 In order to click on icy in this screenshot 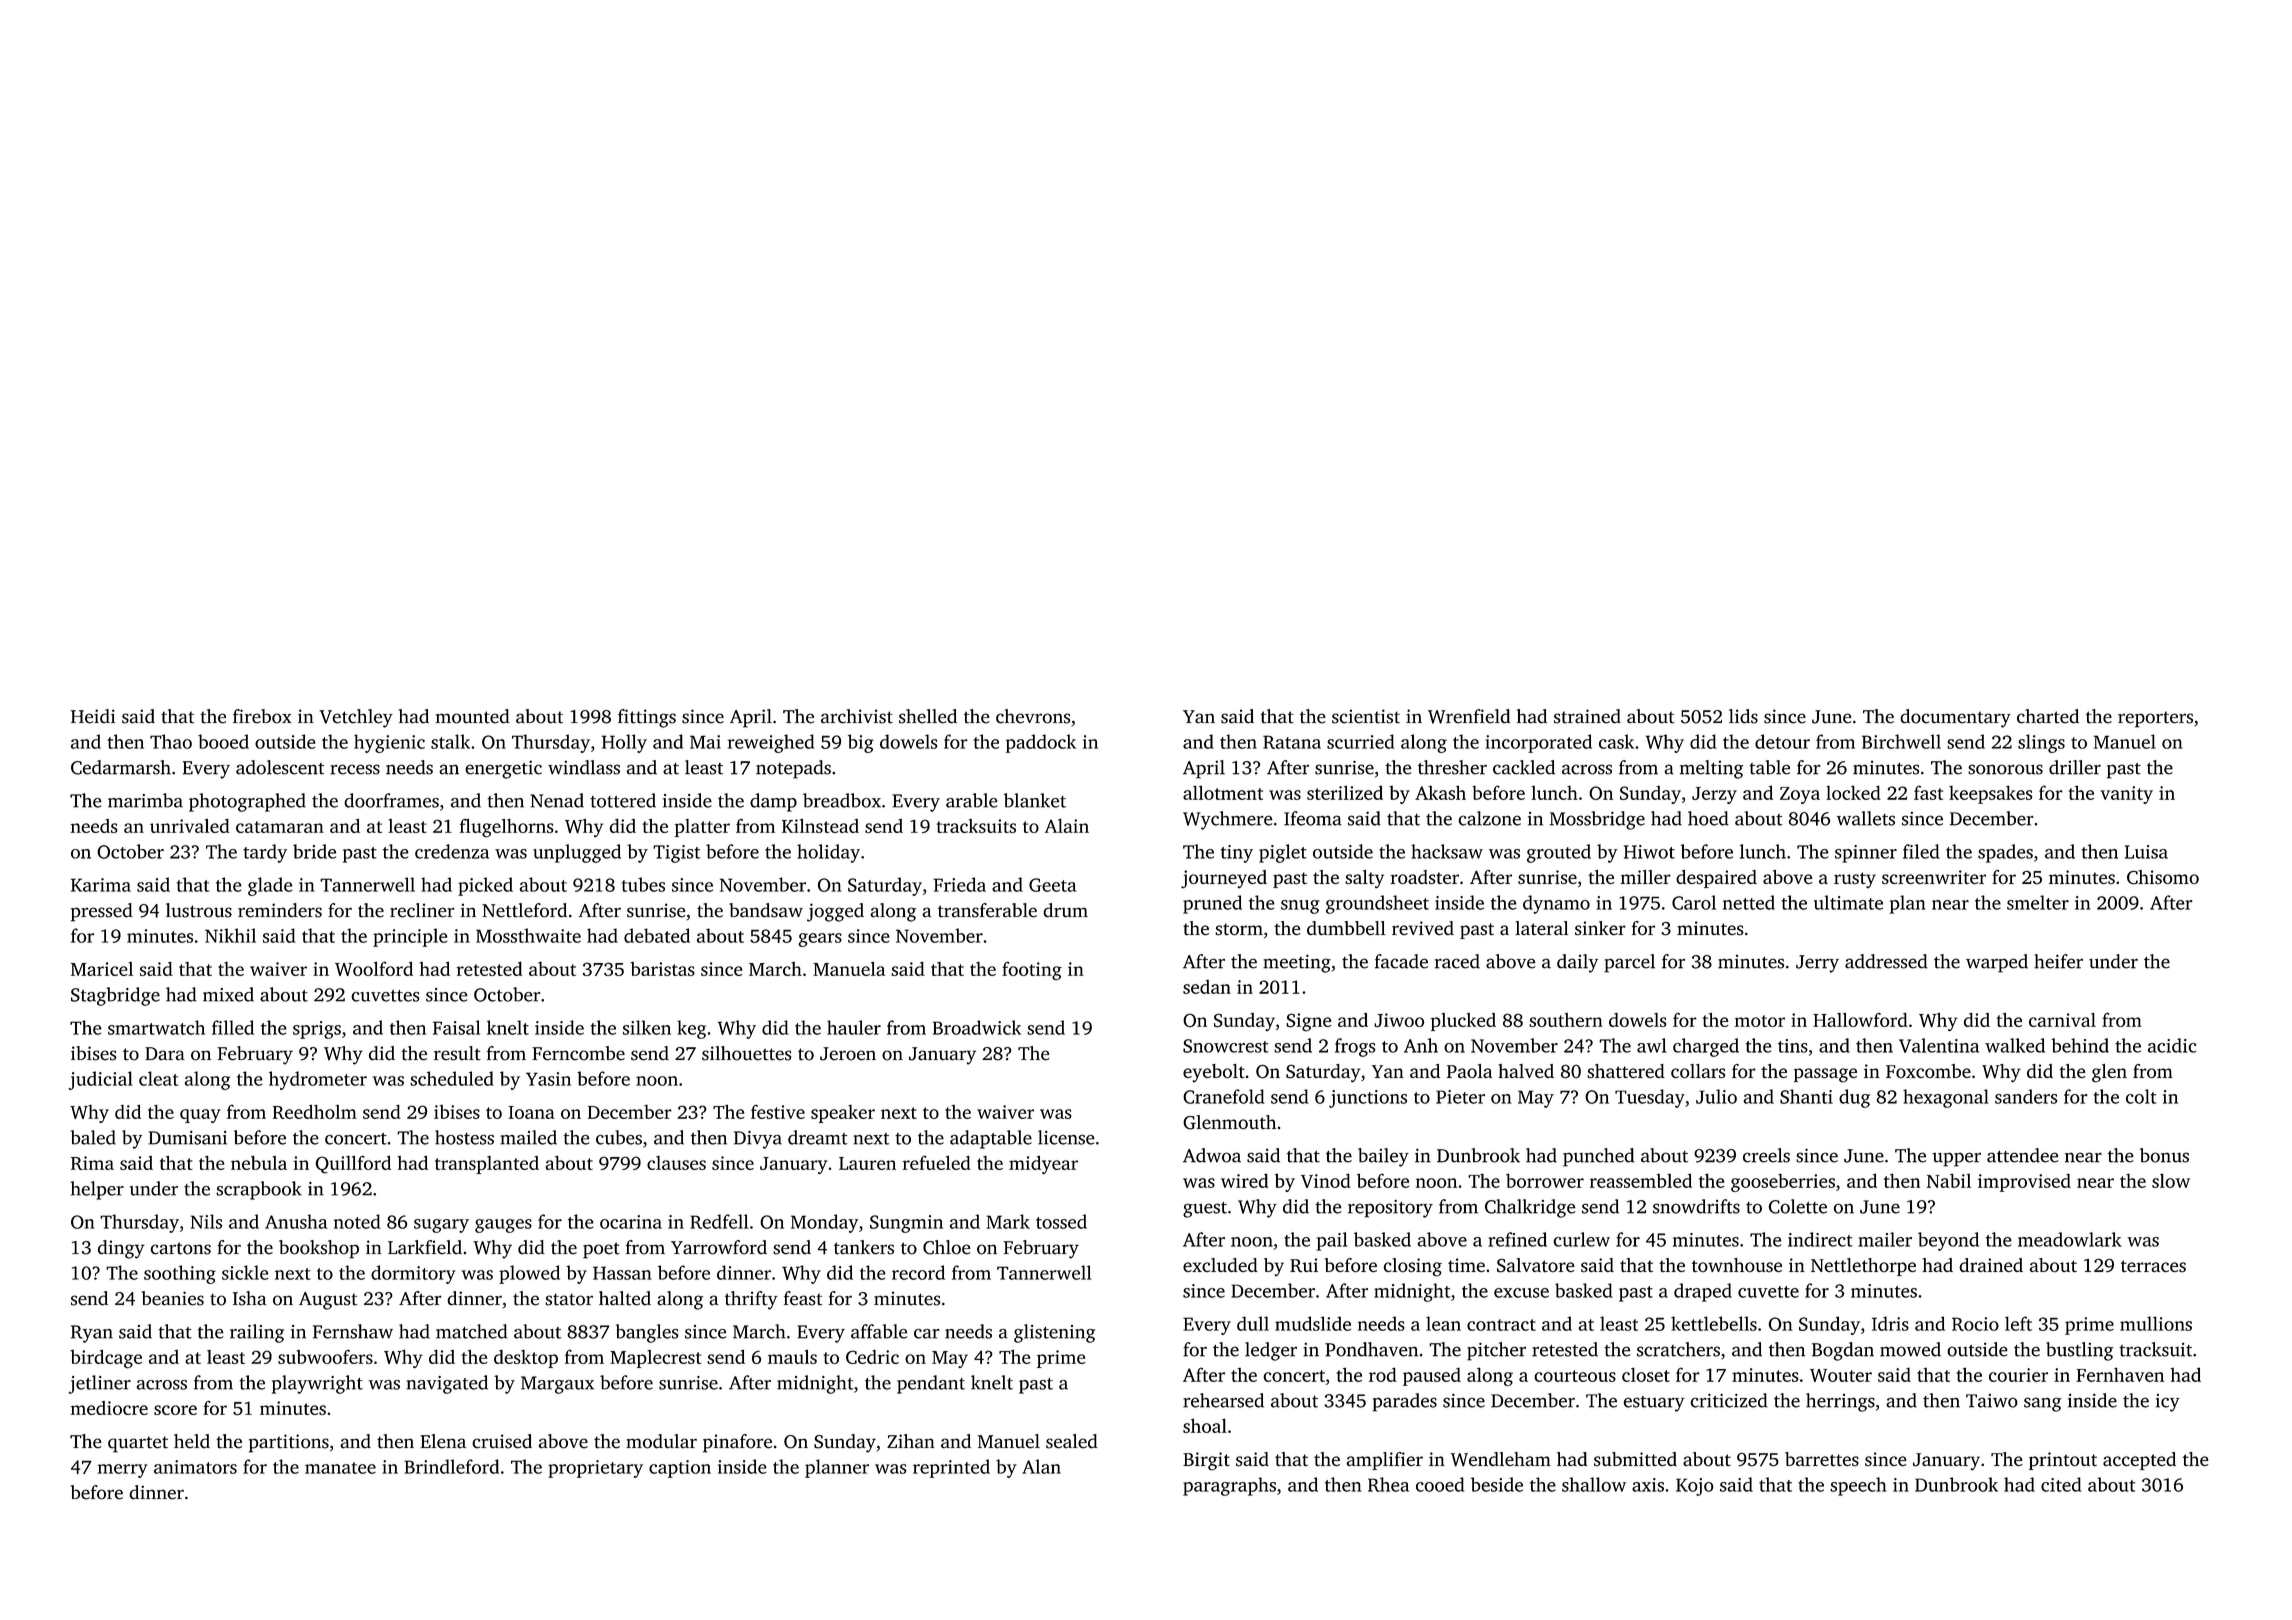, I will do `click(2168, 1403)`.
